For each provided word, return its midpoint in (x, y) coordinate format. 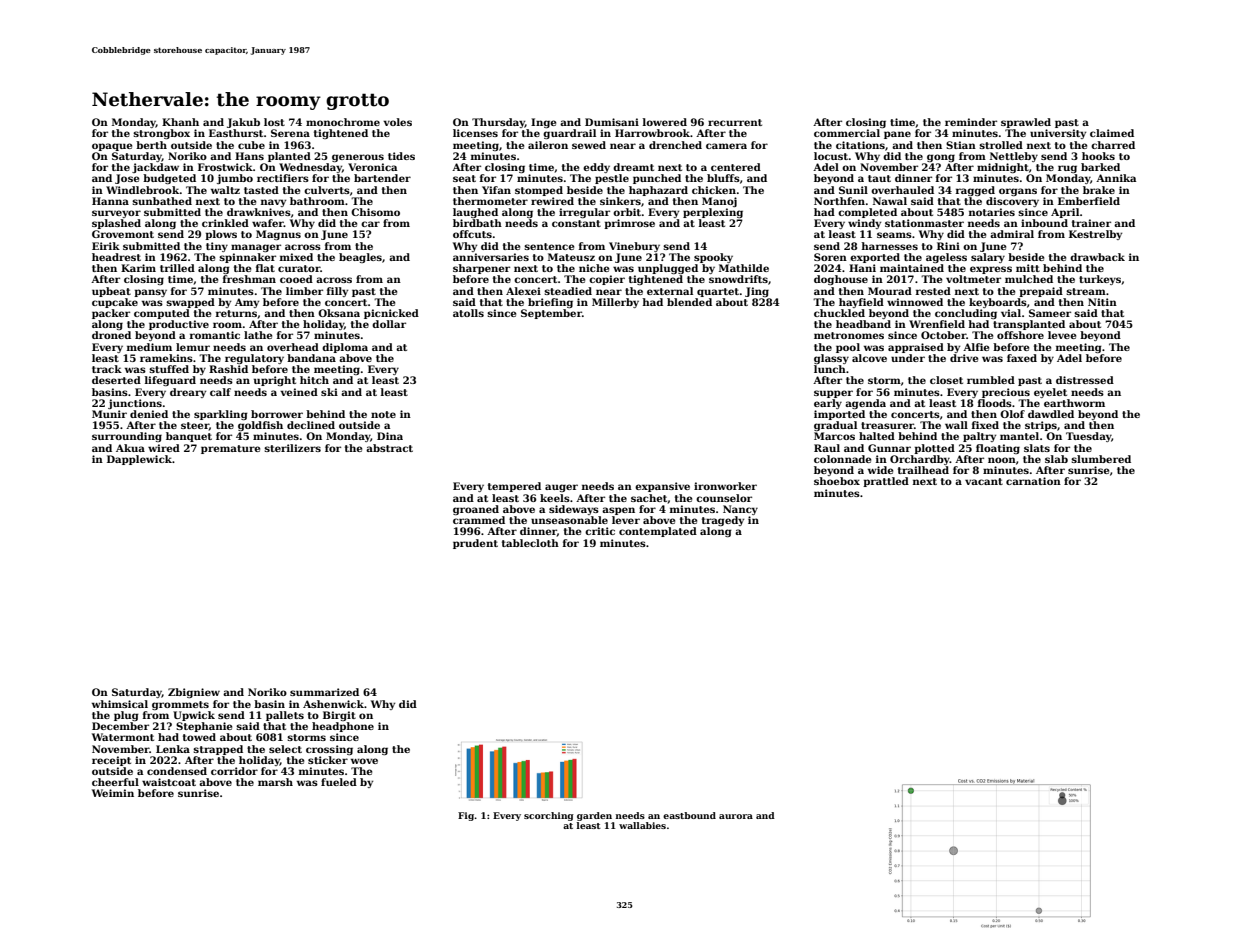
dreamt (633, 167)
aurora (736, 816)
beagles (360, 258)
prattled (886, 482)
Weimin (113, 793)
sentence (549, 246)
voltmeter (973, 279)
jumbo (235, 179)
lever (626, 520)
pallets (285, 716)
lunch (830, 369)
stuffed (169, 369)
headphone (343, 727)
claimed (1112, 133)
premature (230, 449)
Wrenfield (937, 324)
